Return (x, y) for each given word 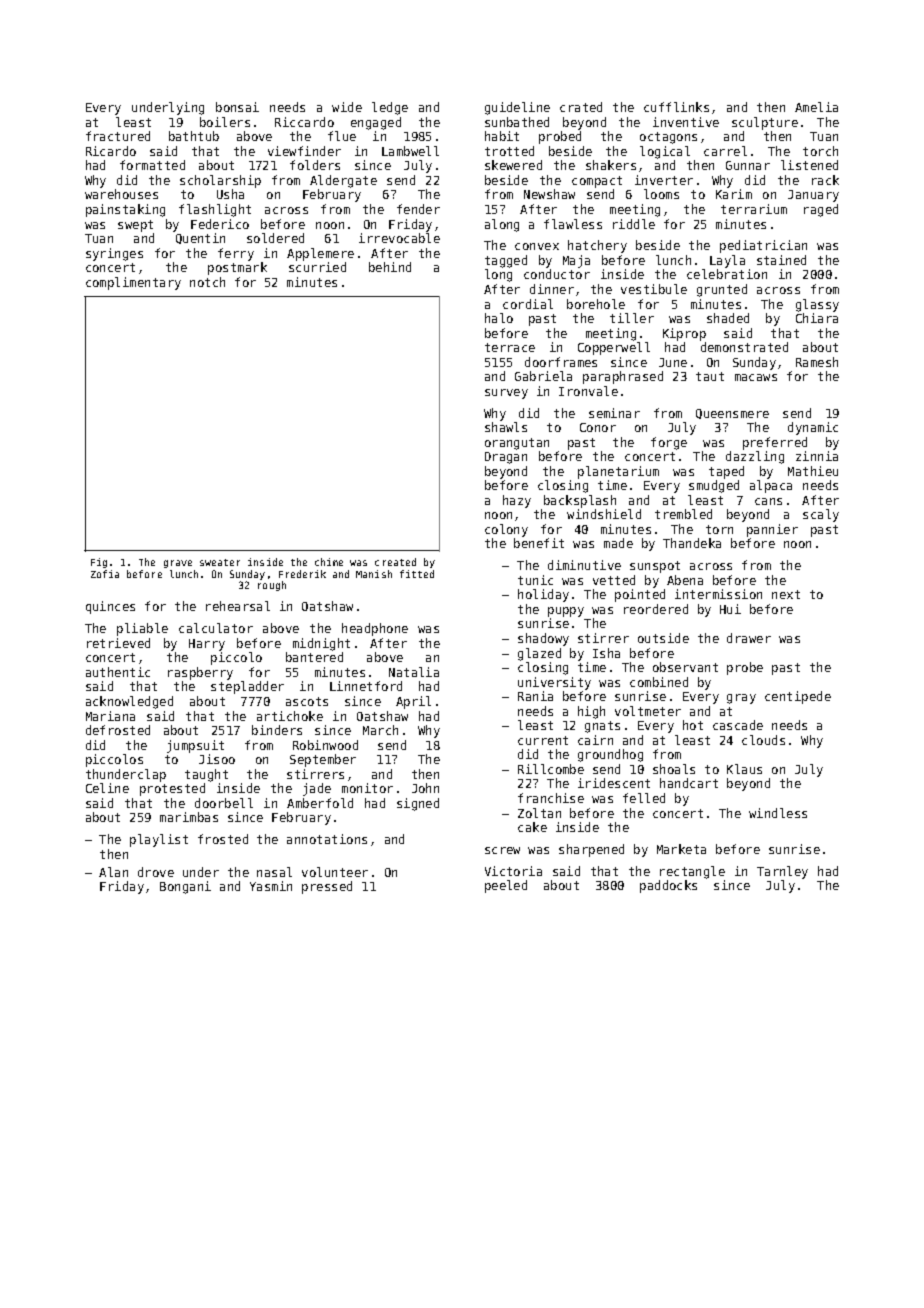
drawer (749, 638)
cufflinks (676, 107)
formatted (152, 165)
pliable (142, 629)
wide (347, 107)
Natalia (414, 672)
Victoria (513, 871)
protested (172, 789)
